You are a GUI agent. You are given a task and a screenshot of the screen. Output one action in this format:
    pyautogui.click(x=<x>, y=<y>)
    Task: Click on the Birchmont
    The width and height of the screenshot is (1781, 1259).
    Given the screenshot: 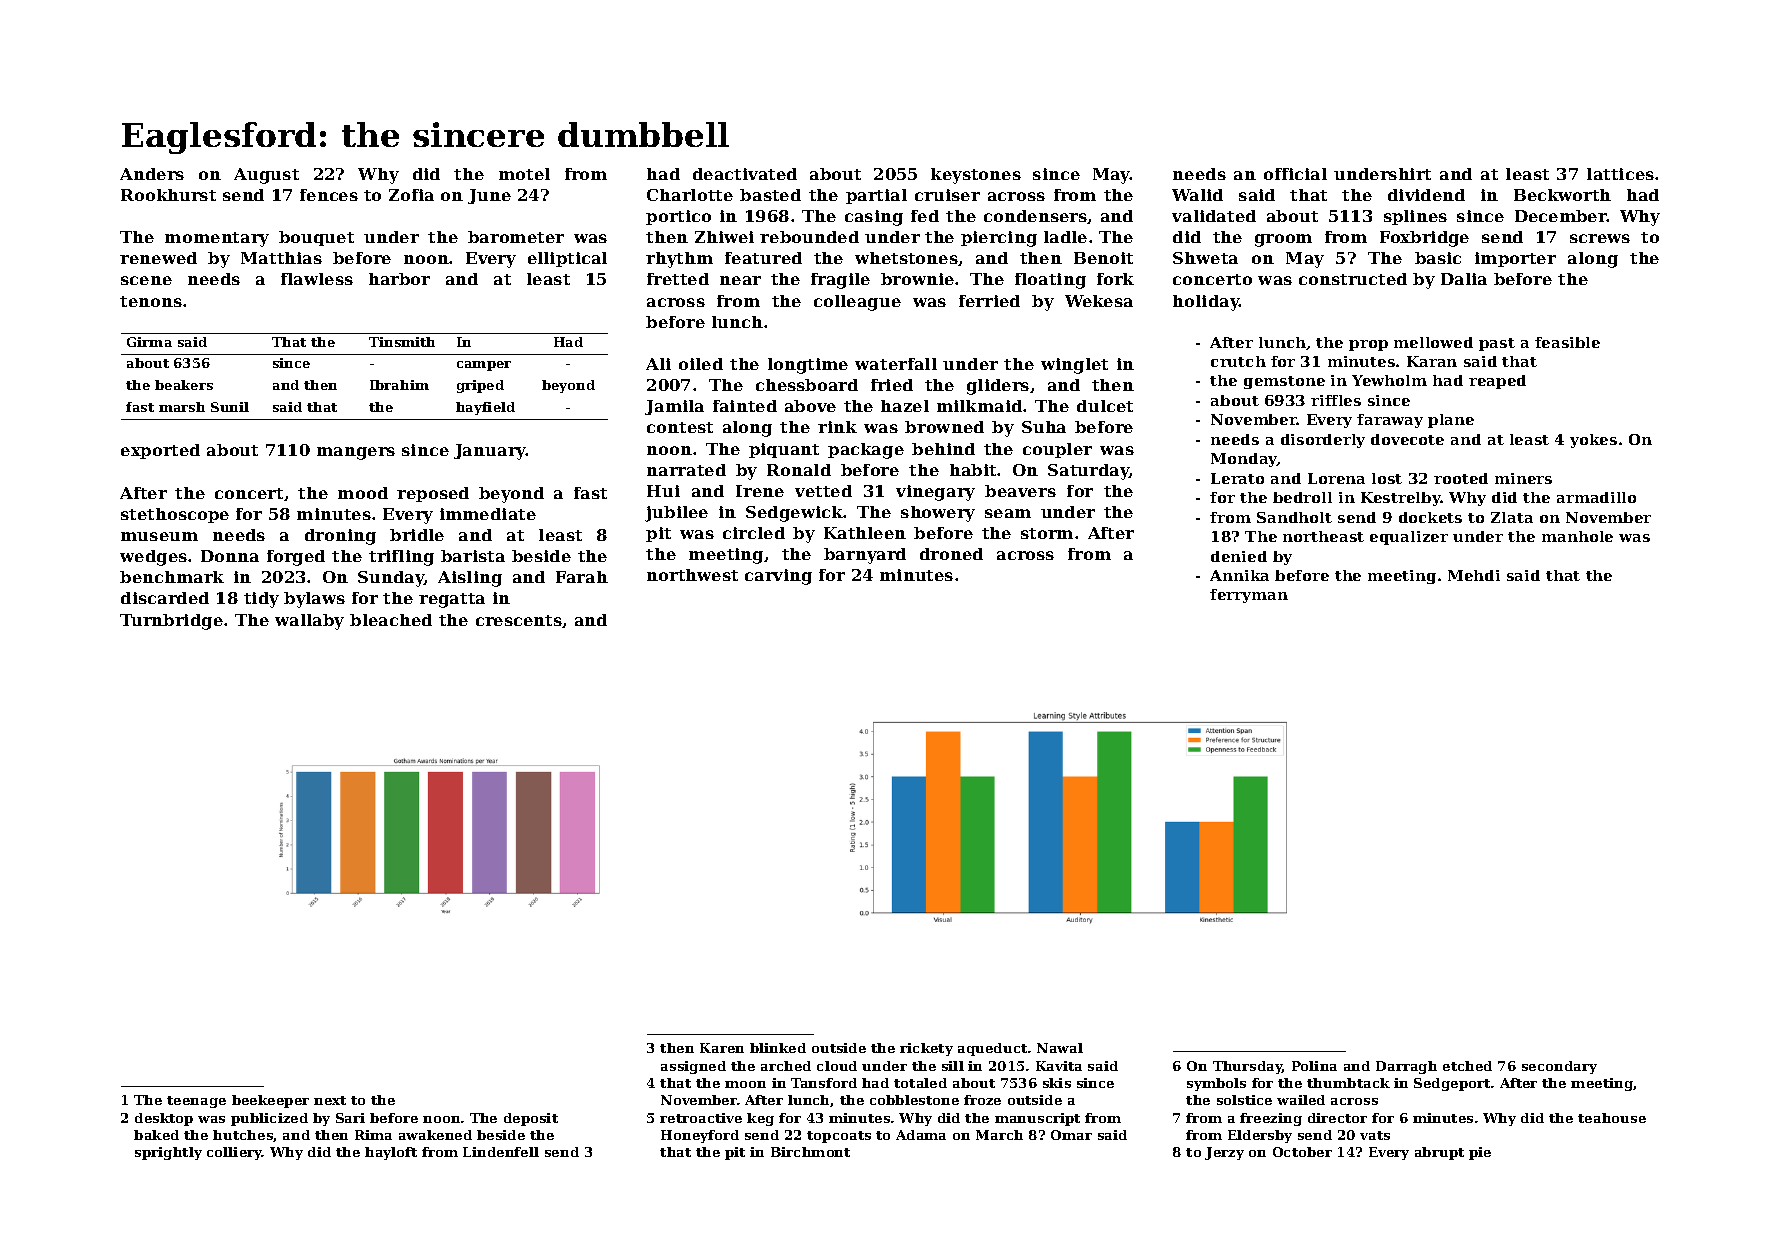 What is the action you would take?
    pyautogui.click(x=810, y=1152)
